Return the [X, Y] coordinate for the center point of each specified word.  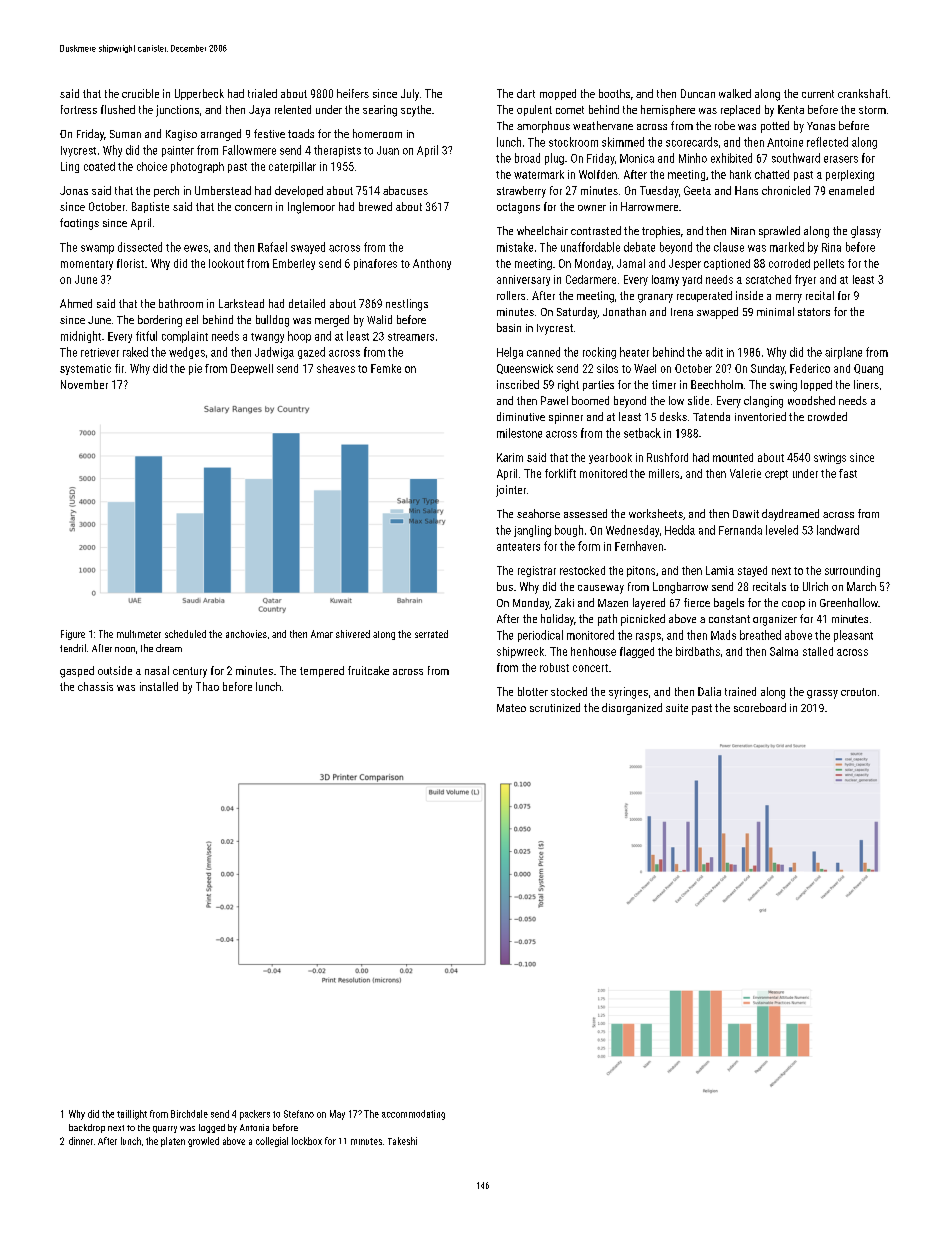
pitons [641, 571]
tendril [73, 648]
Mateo [511, 708]
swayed [308, 248]
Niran [743, 231]
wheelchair [542, 230]
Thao [207, 686]
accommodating [413, 1115]
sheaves [336, 368]
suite [677, 708]
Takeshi [402, 1141]
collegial [272, 1142]
